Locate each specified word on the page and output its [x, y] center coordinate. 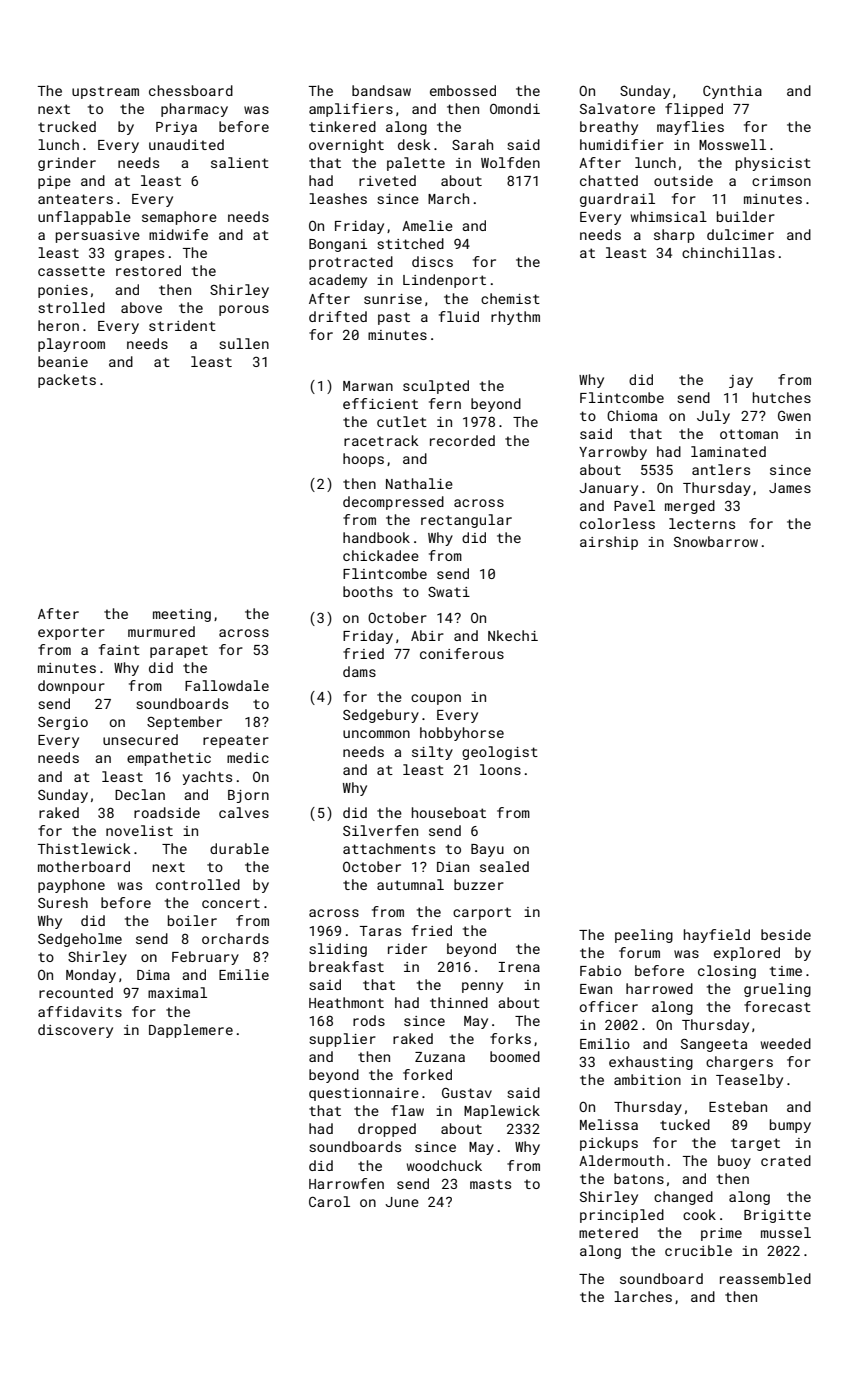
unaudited [186, 144]
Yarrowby [613, 453]
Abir [427, 635]
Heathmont [346, 1002]
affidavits [80, 1011]
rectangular [466, 521]
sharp [674, 236]
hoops [363, 460]
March [448, 198]
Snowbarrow [716, 541]
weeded [786, 1043]
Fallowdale [227, 685]
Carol [329, 1201]
